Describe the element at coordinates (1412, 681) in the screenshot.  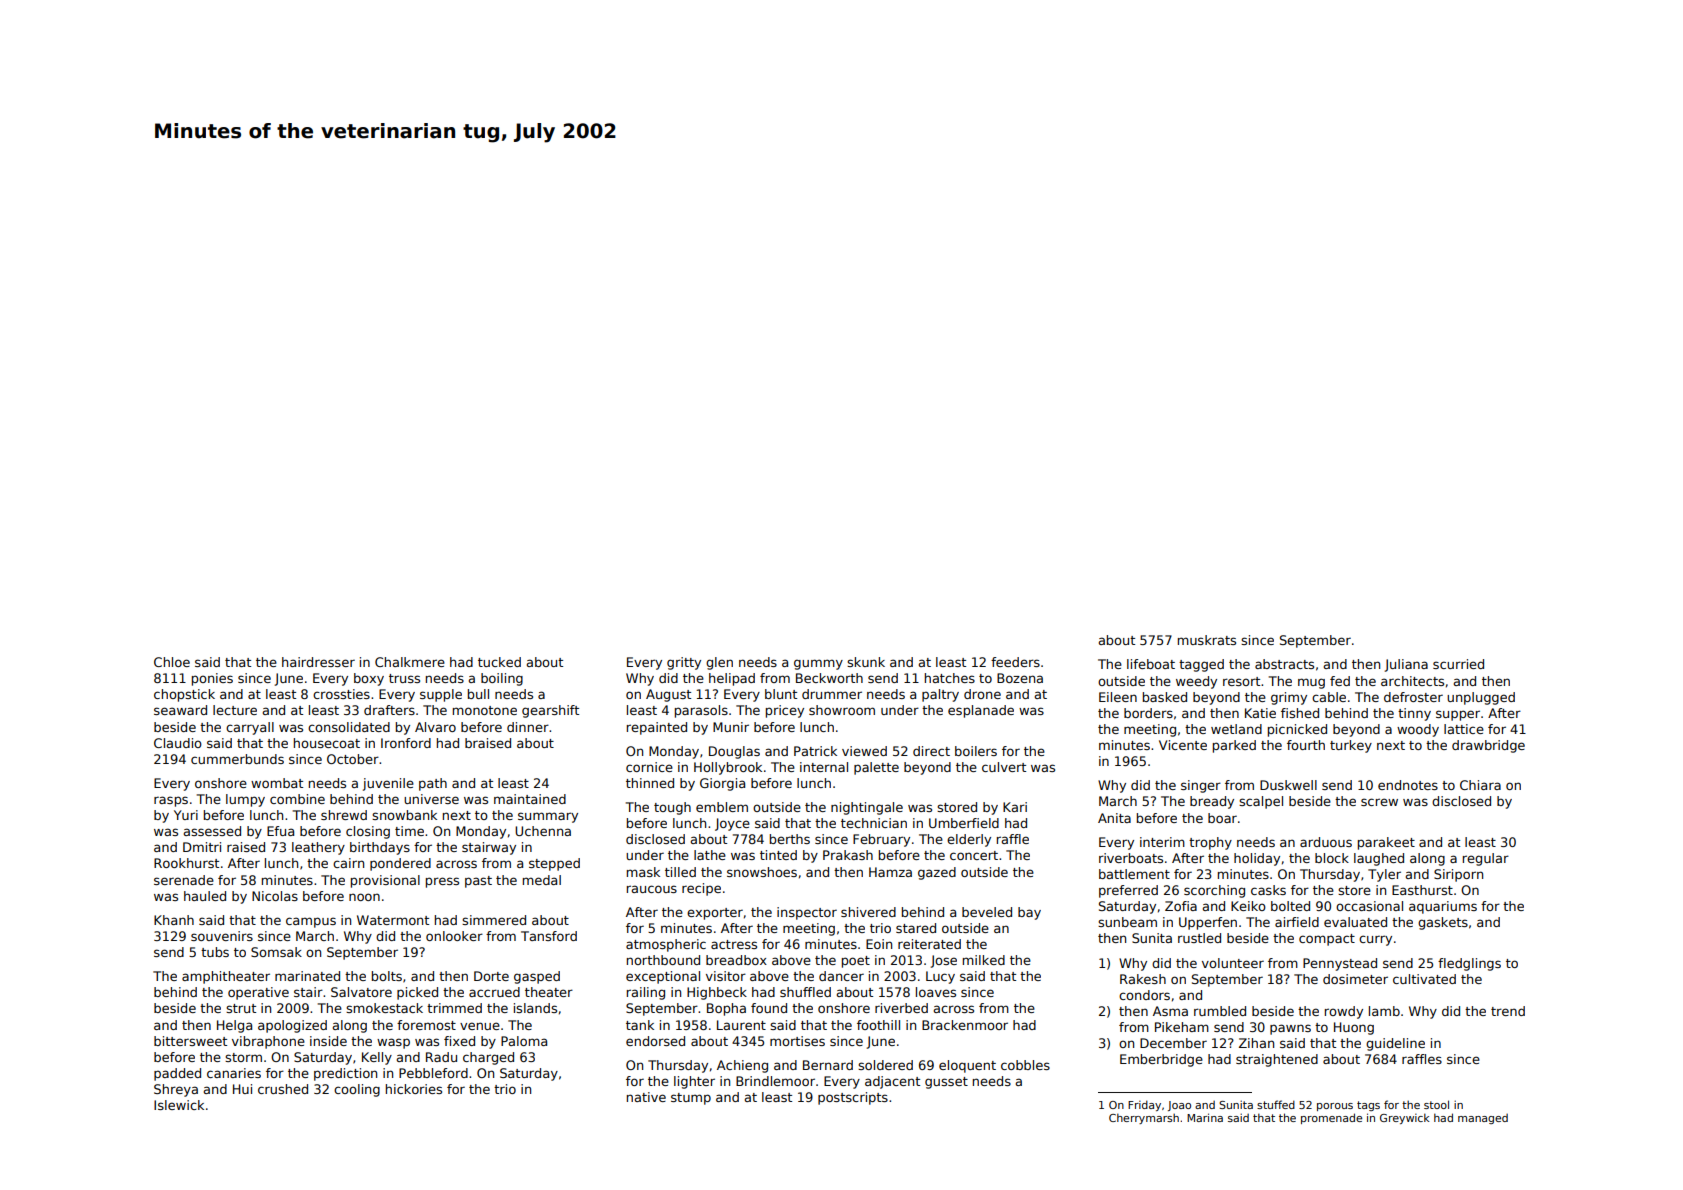
I see `architects` at that location.
